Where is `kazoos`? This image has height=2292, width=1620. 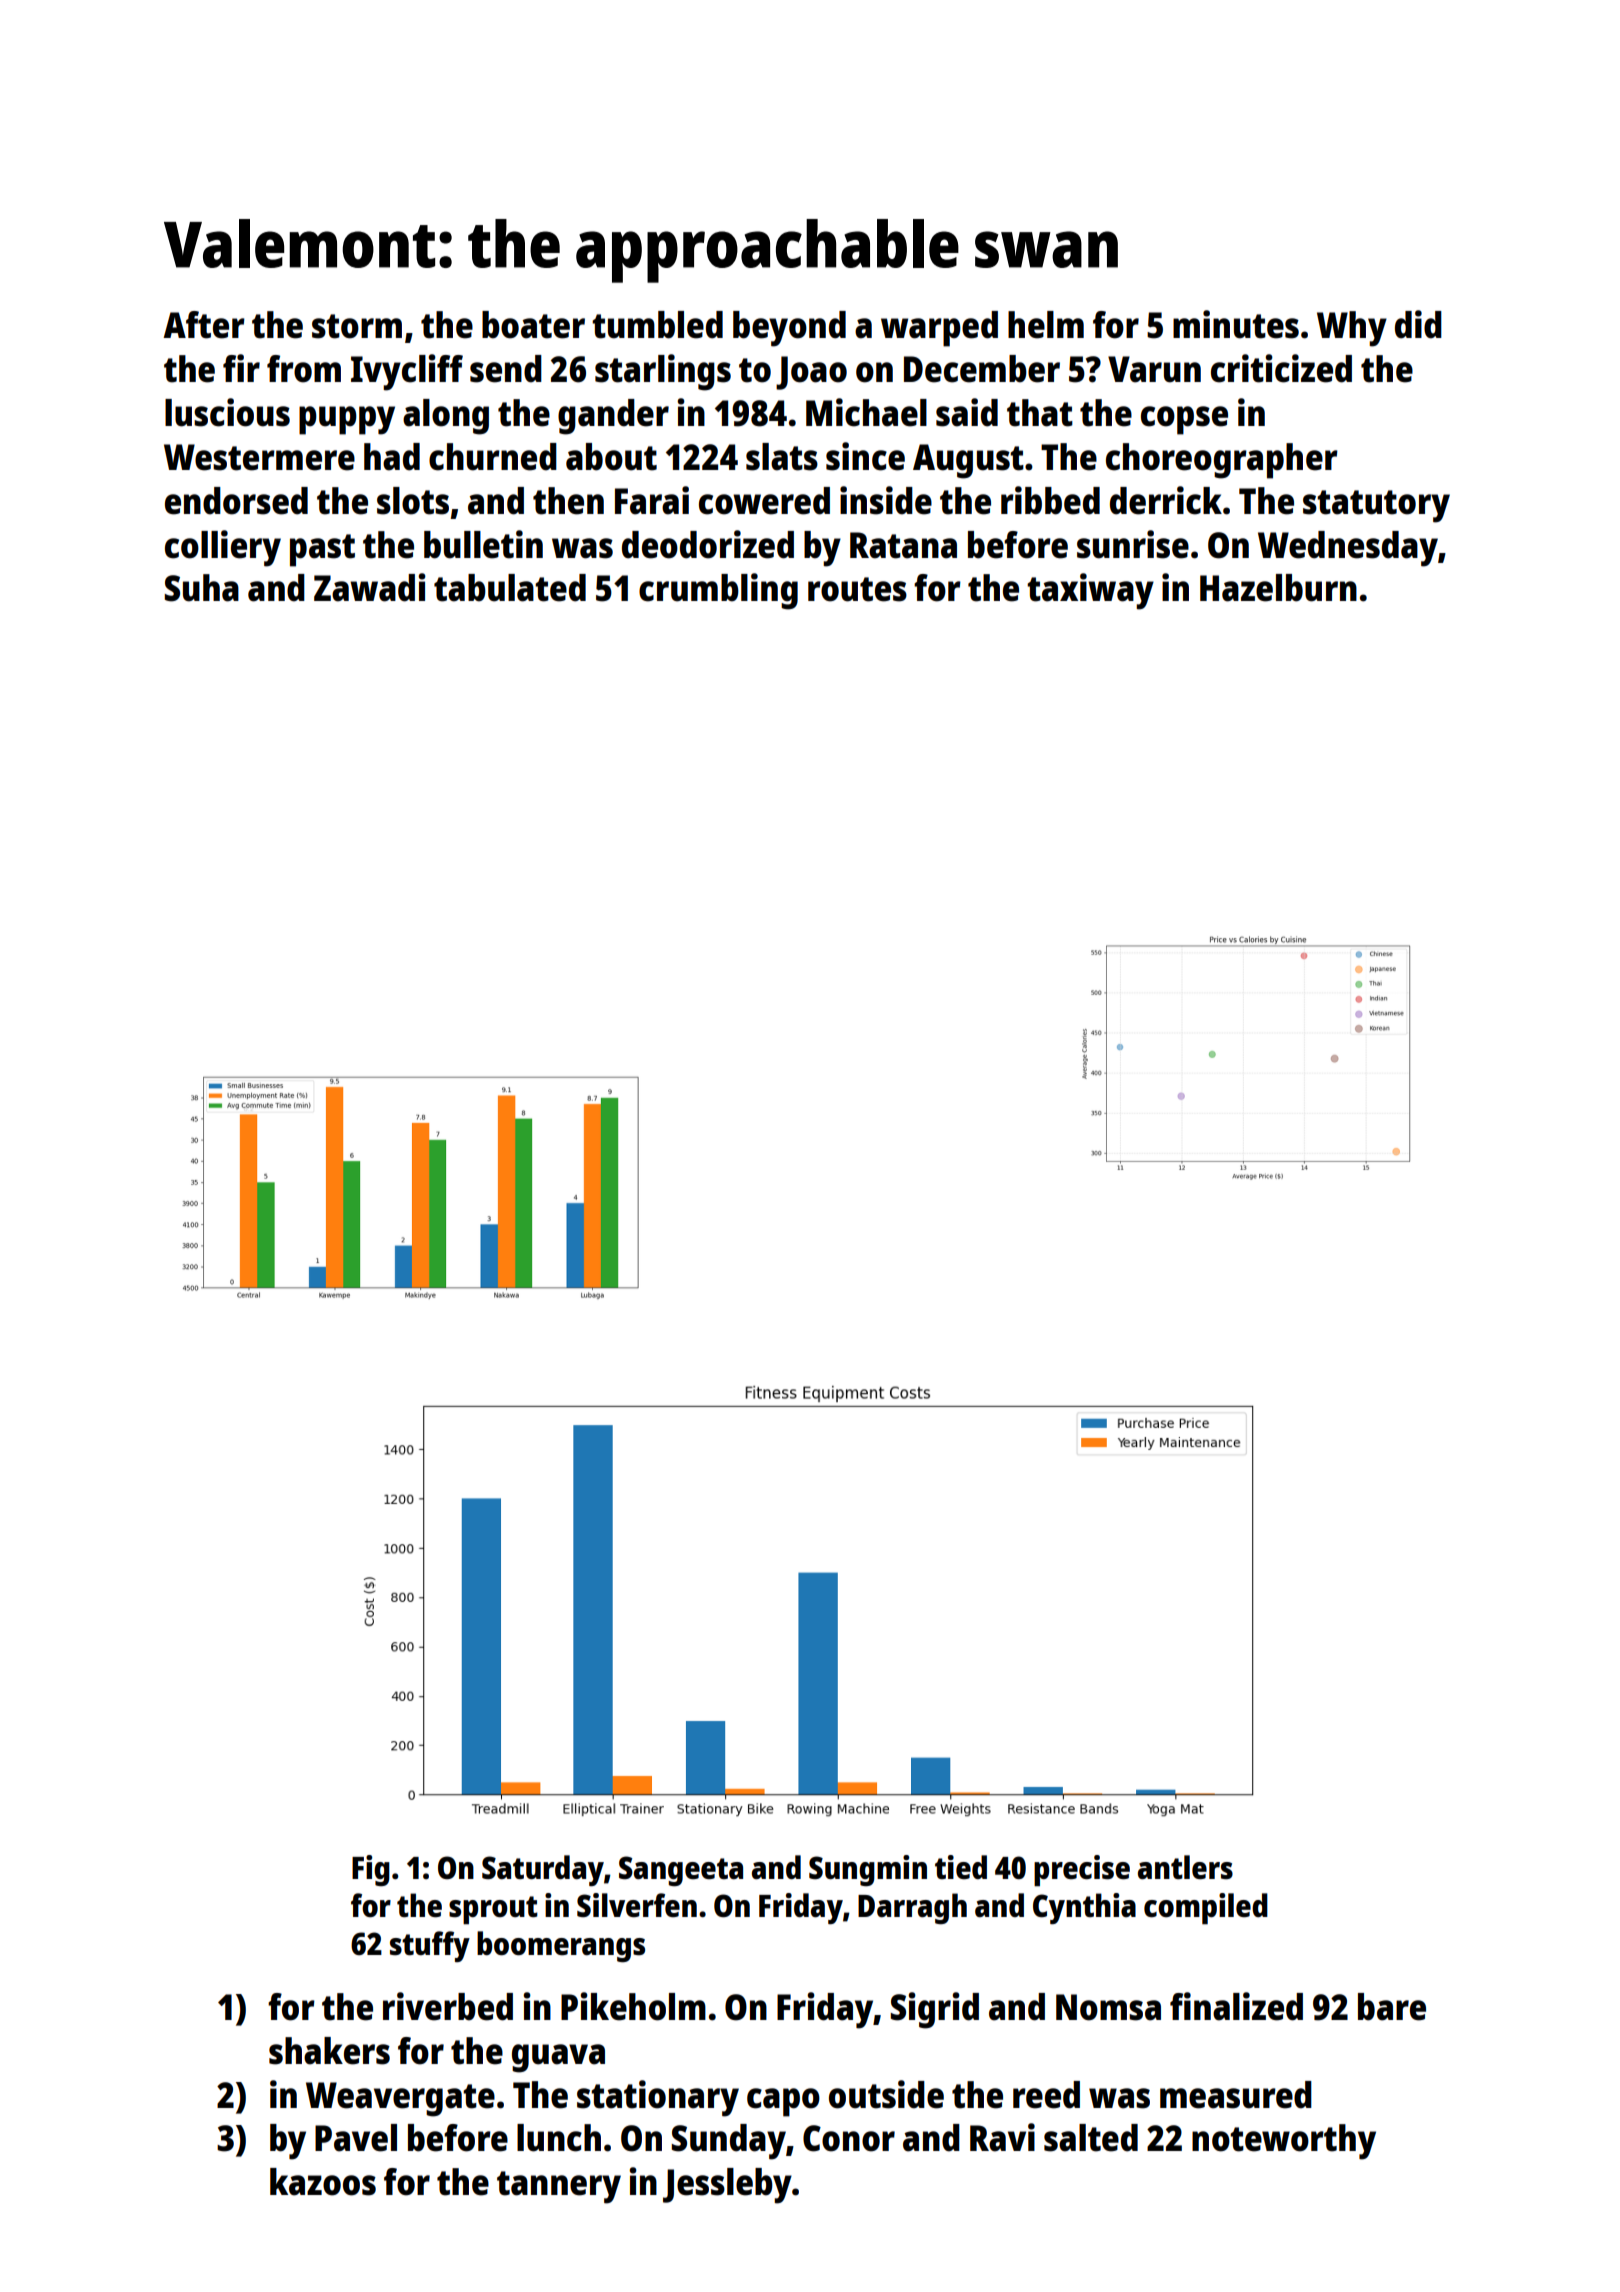
kazoos is located at coordinates (323, 2182).
